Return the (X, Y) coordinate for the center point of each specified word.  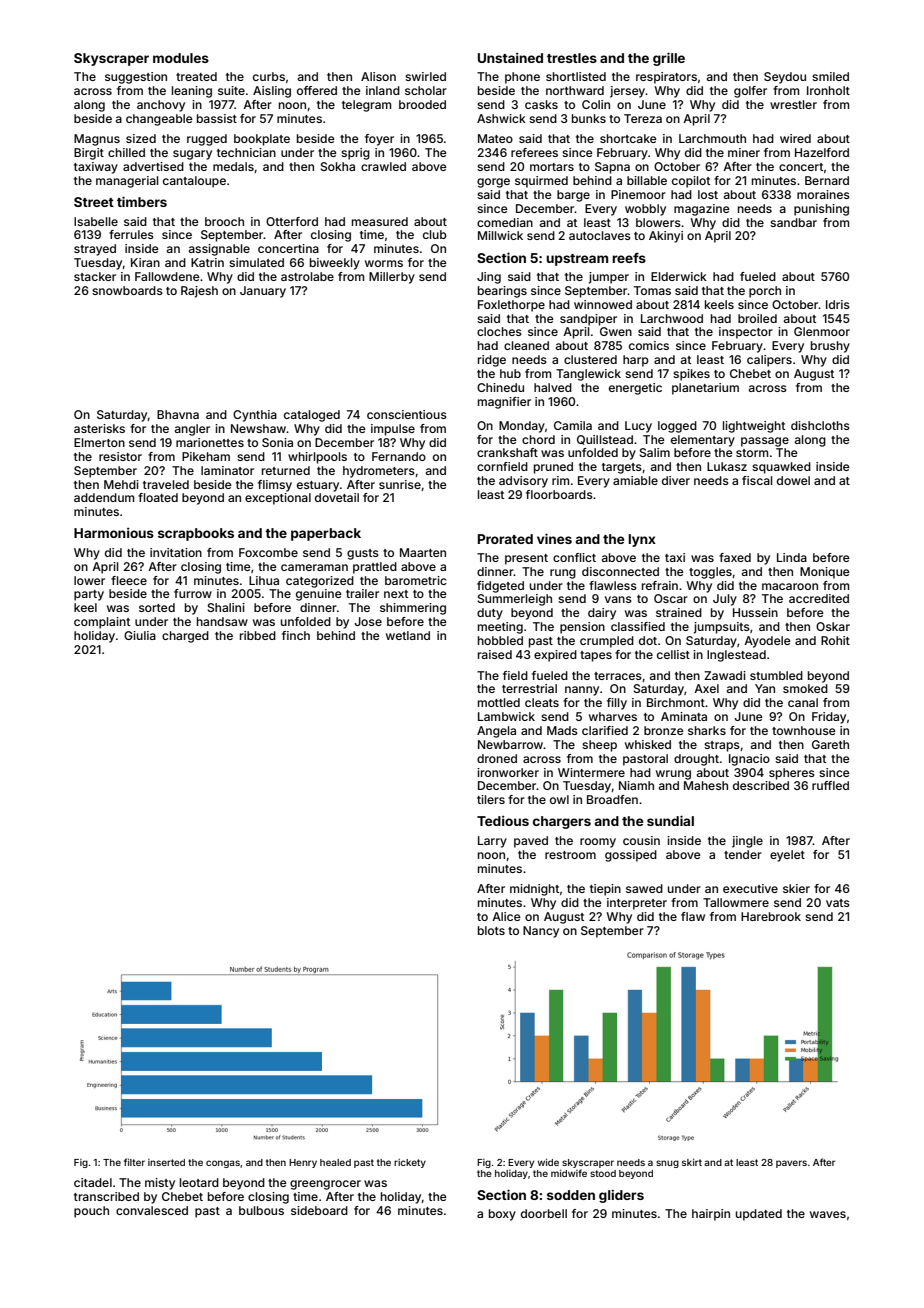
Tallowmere (736, 902)
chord (538, 439)
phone (522, 78)
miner (744, 152)
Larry (492, 842)
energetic (635, 389)
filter (134, 1162)
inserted (166, 1162)
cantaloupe (194, 182)
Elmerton (99, 442)
